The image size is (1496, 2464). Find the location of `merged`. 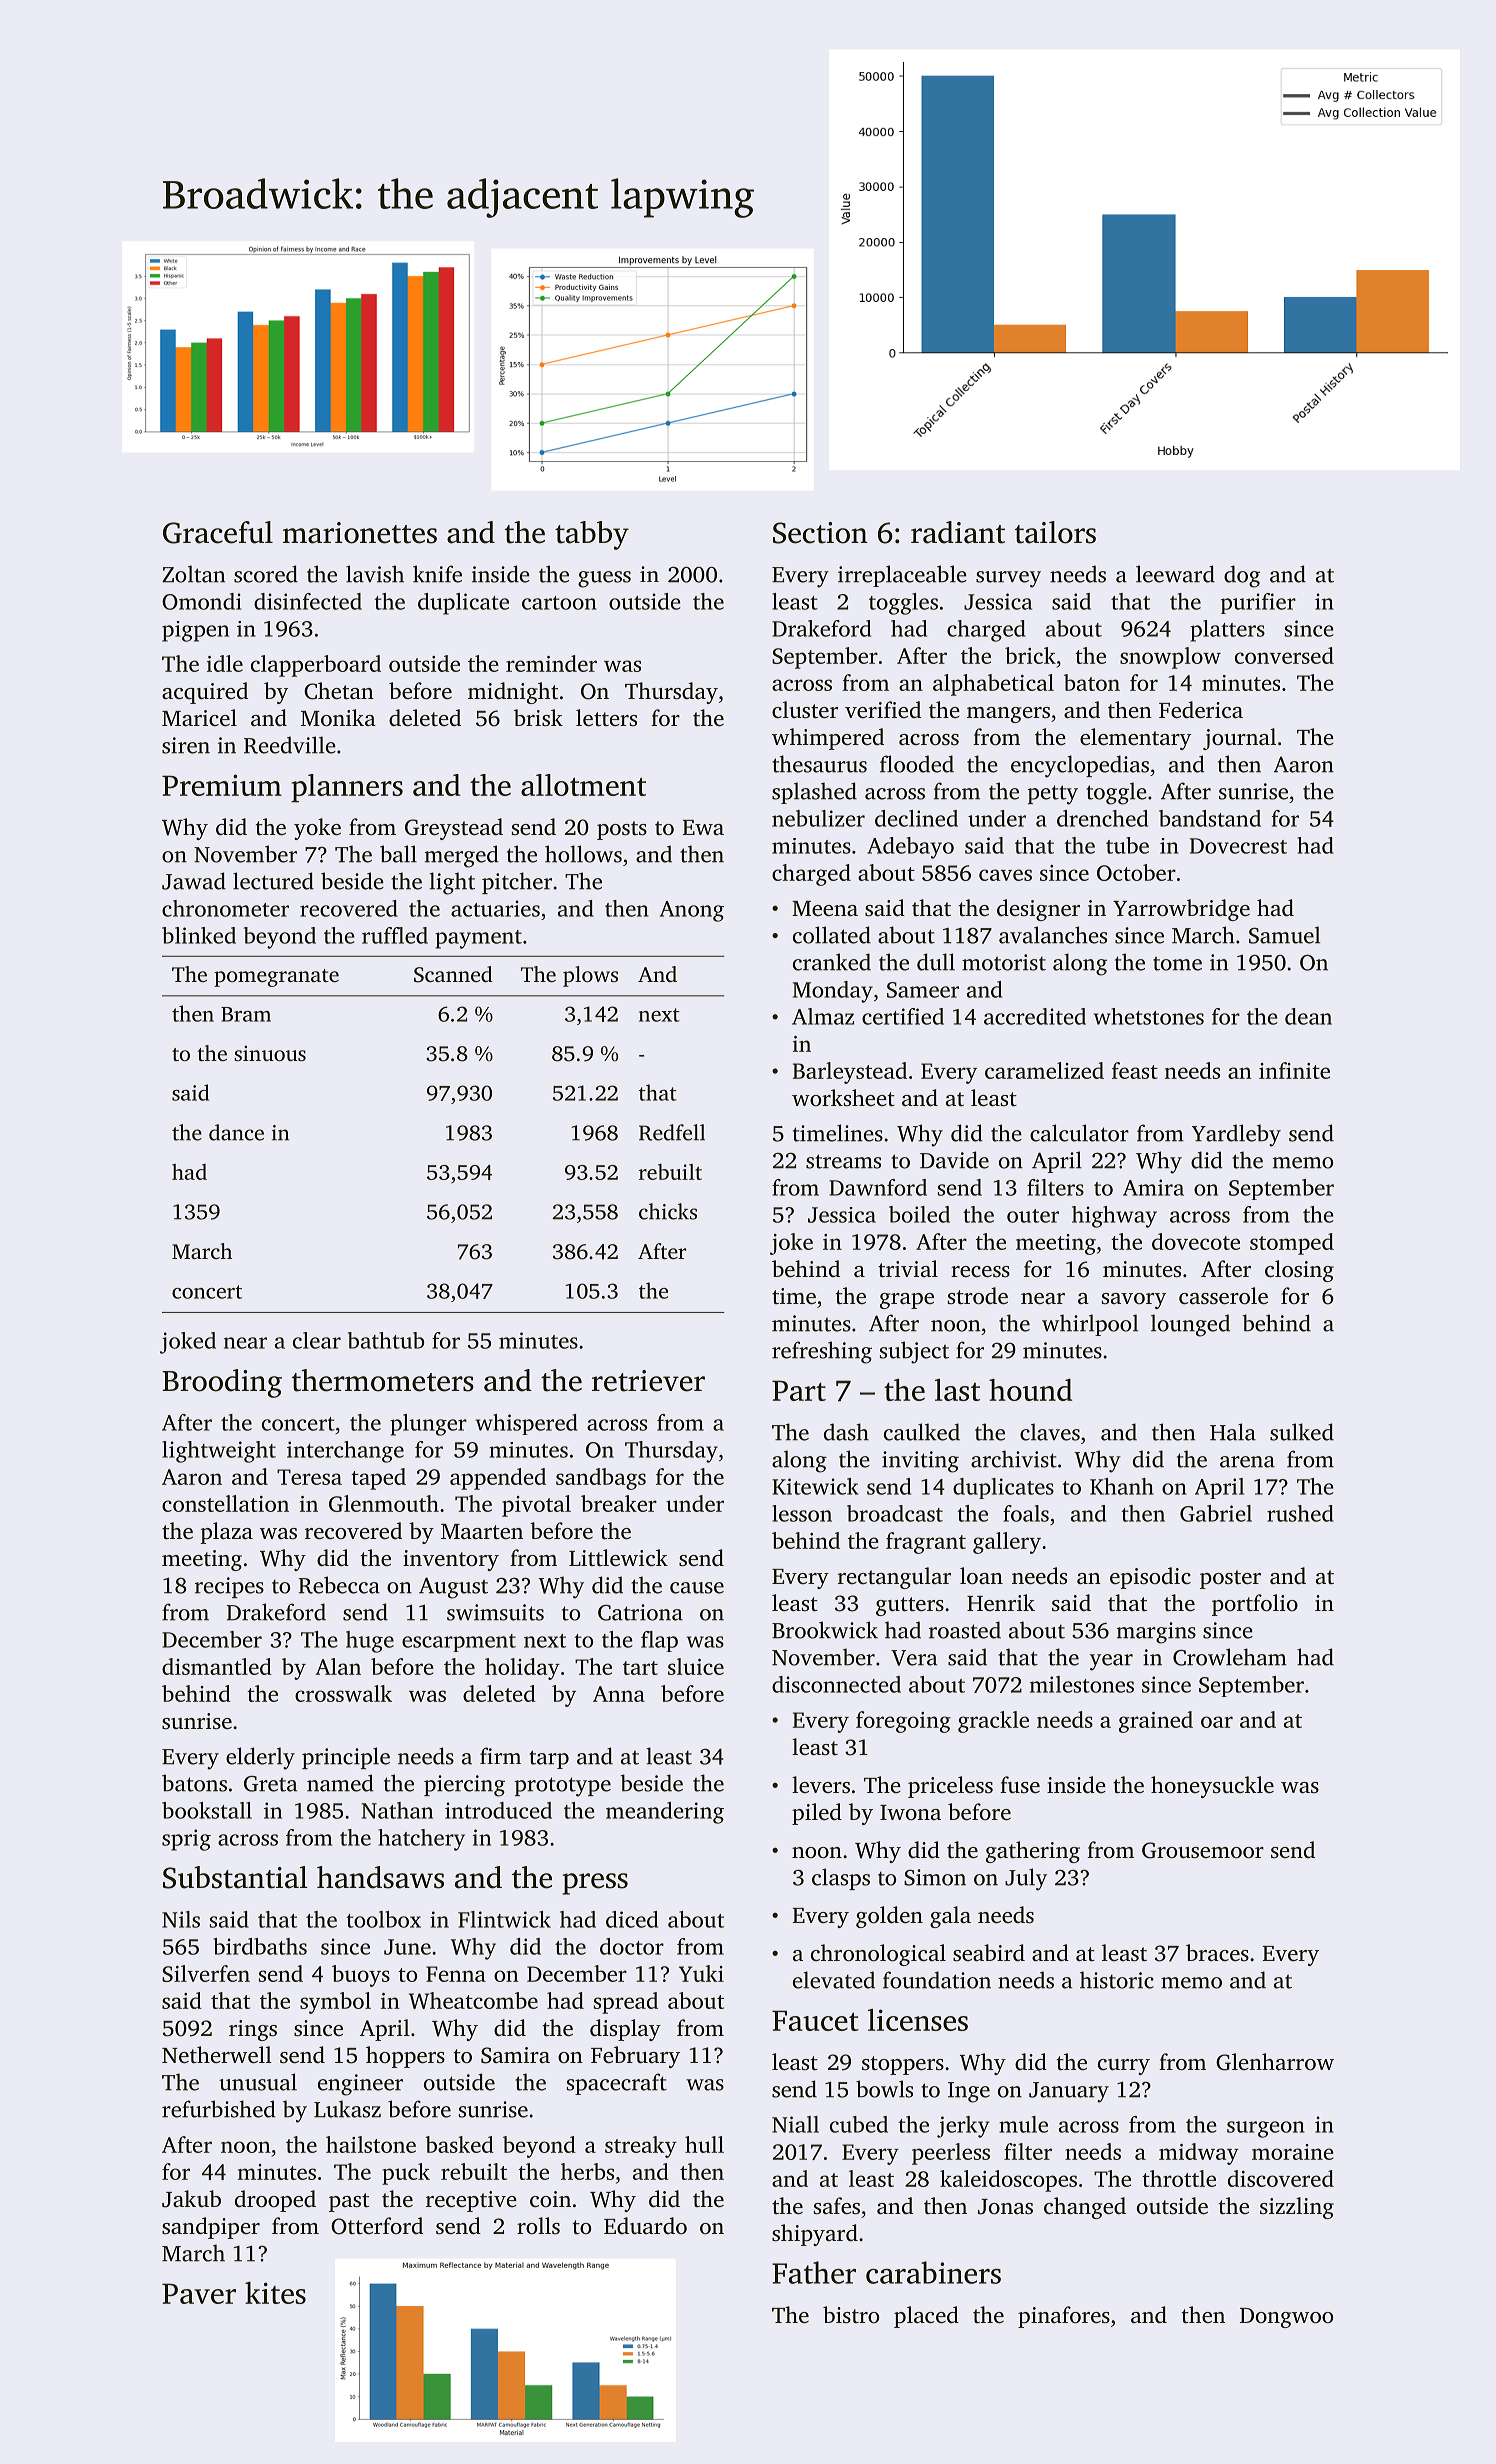

merged is located at coordinates (462, 856).
